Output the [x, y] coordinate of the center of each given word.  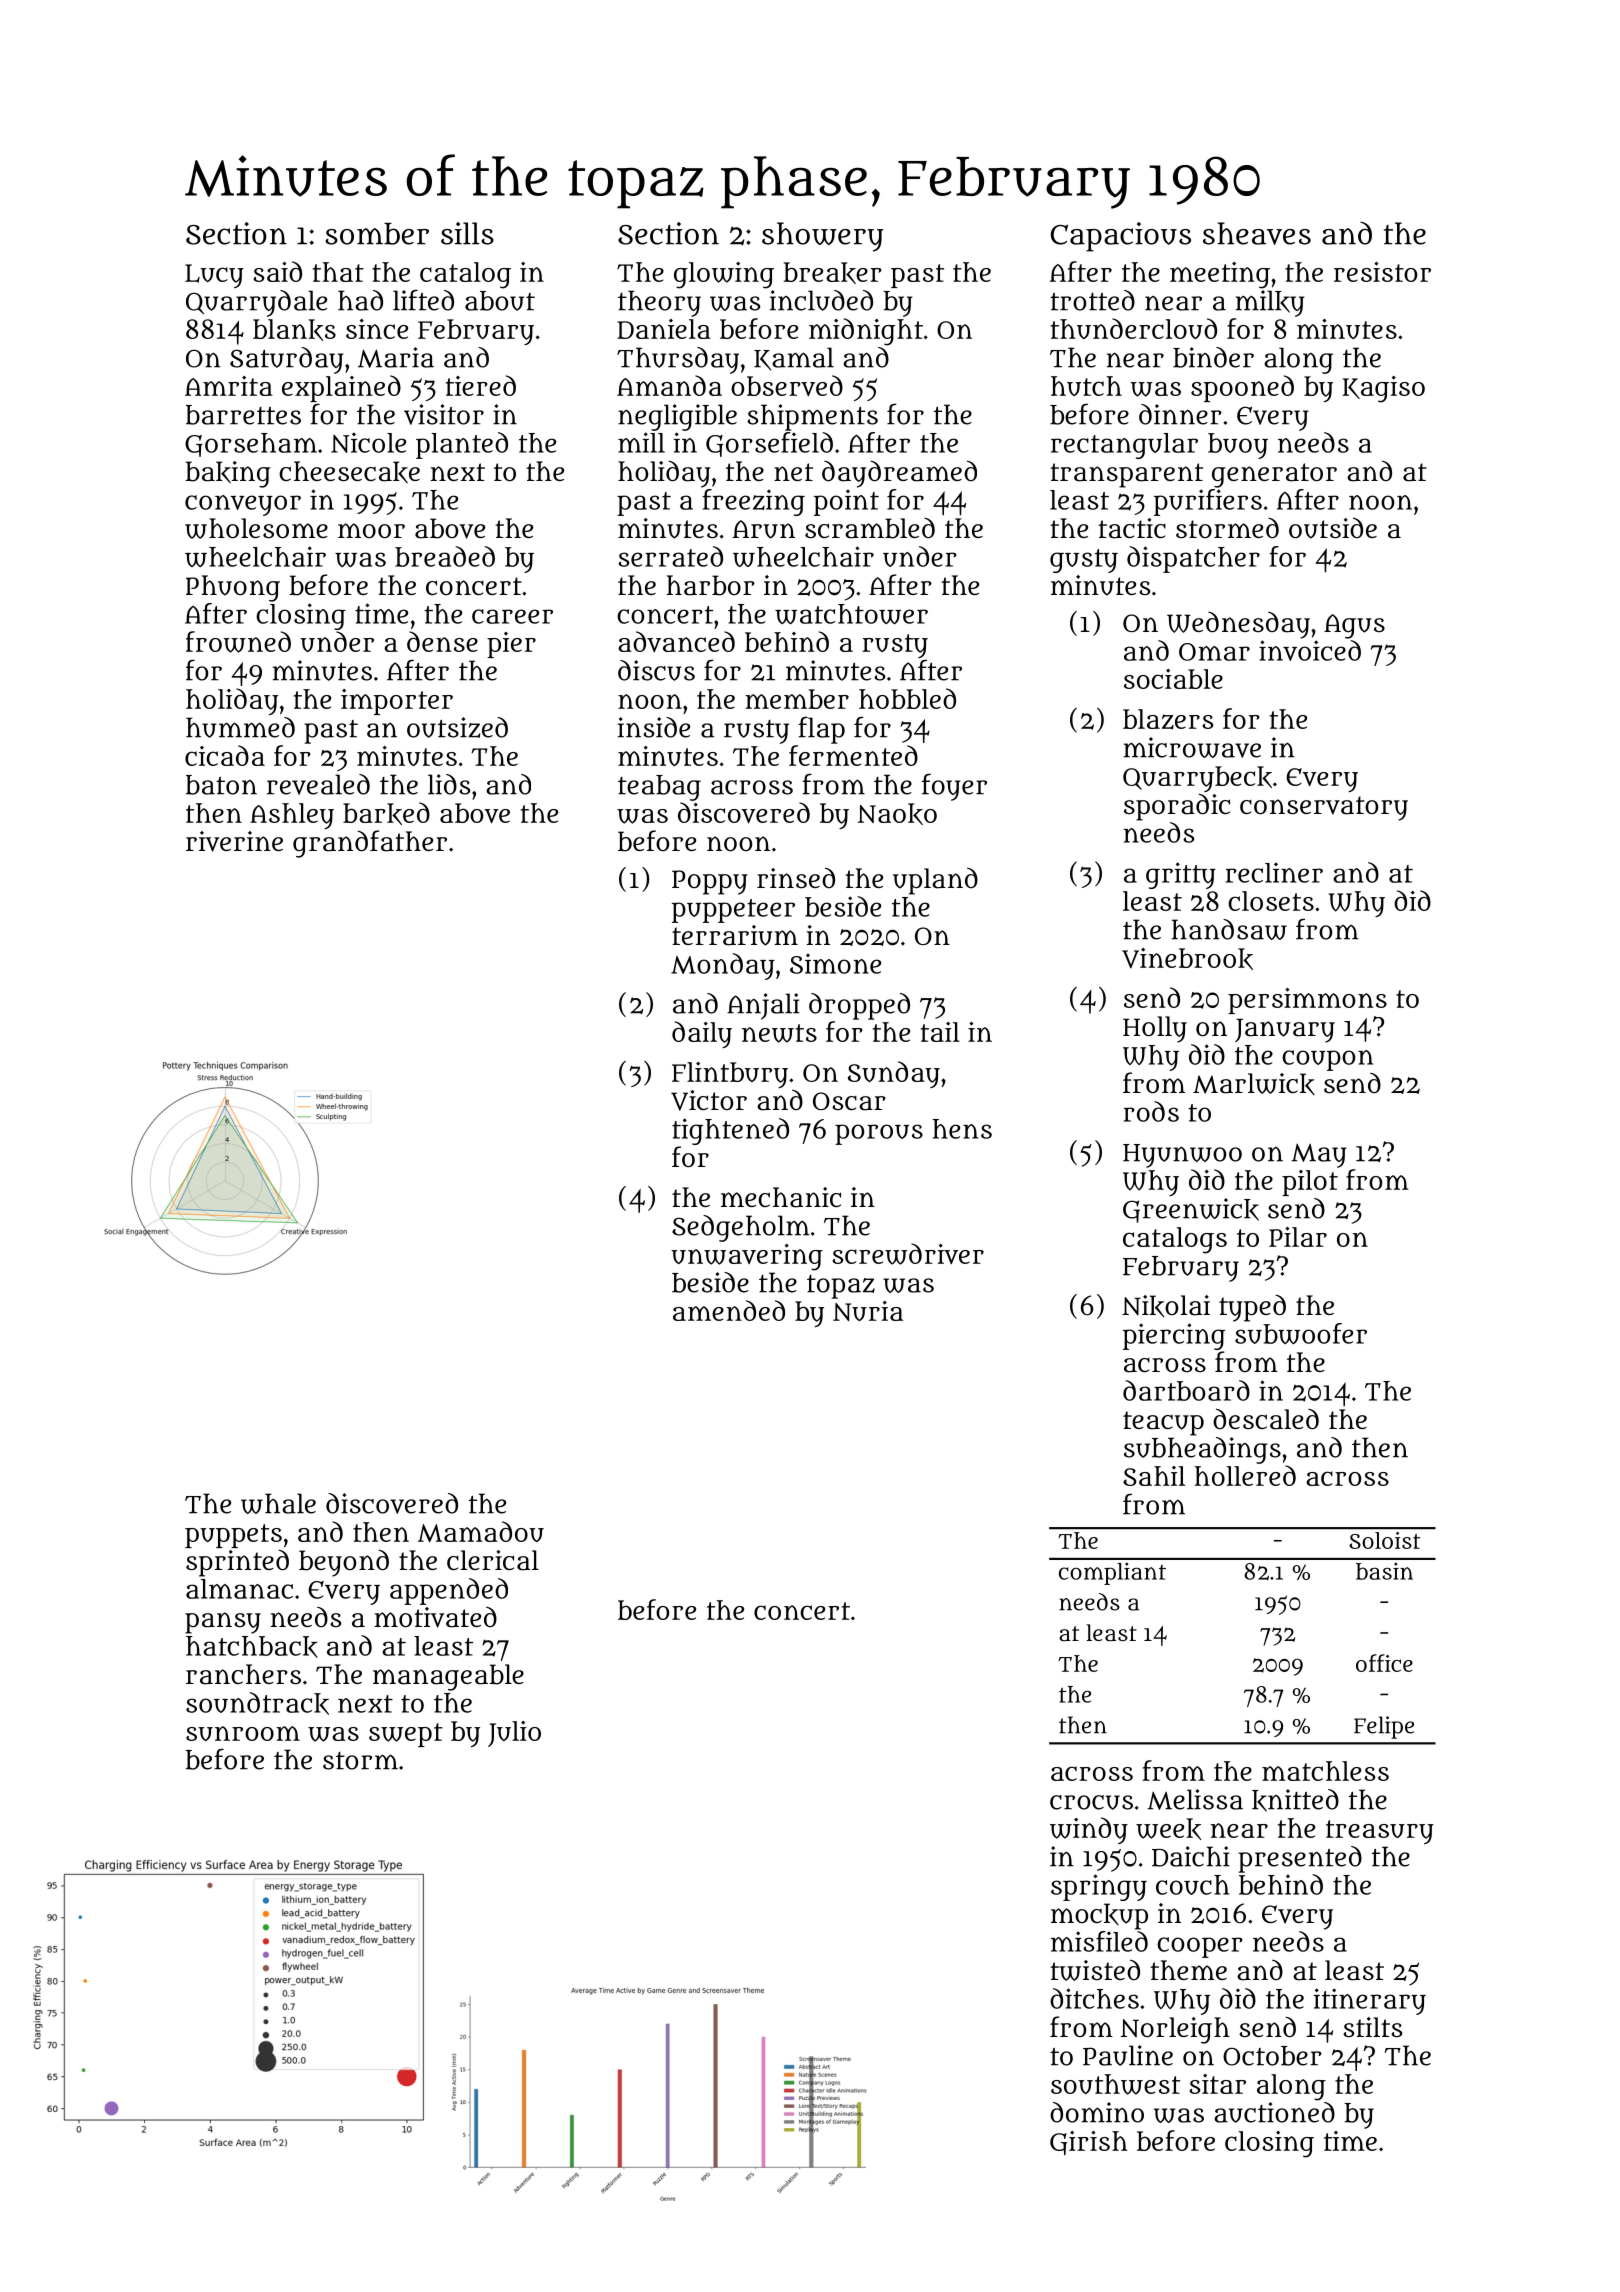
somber [377, 234]
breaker [832, 273]
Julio [514, 1734]
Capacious [1121, 237]
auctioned [1274, 2112]
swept [406, 1735]
